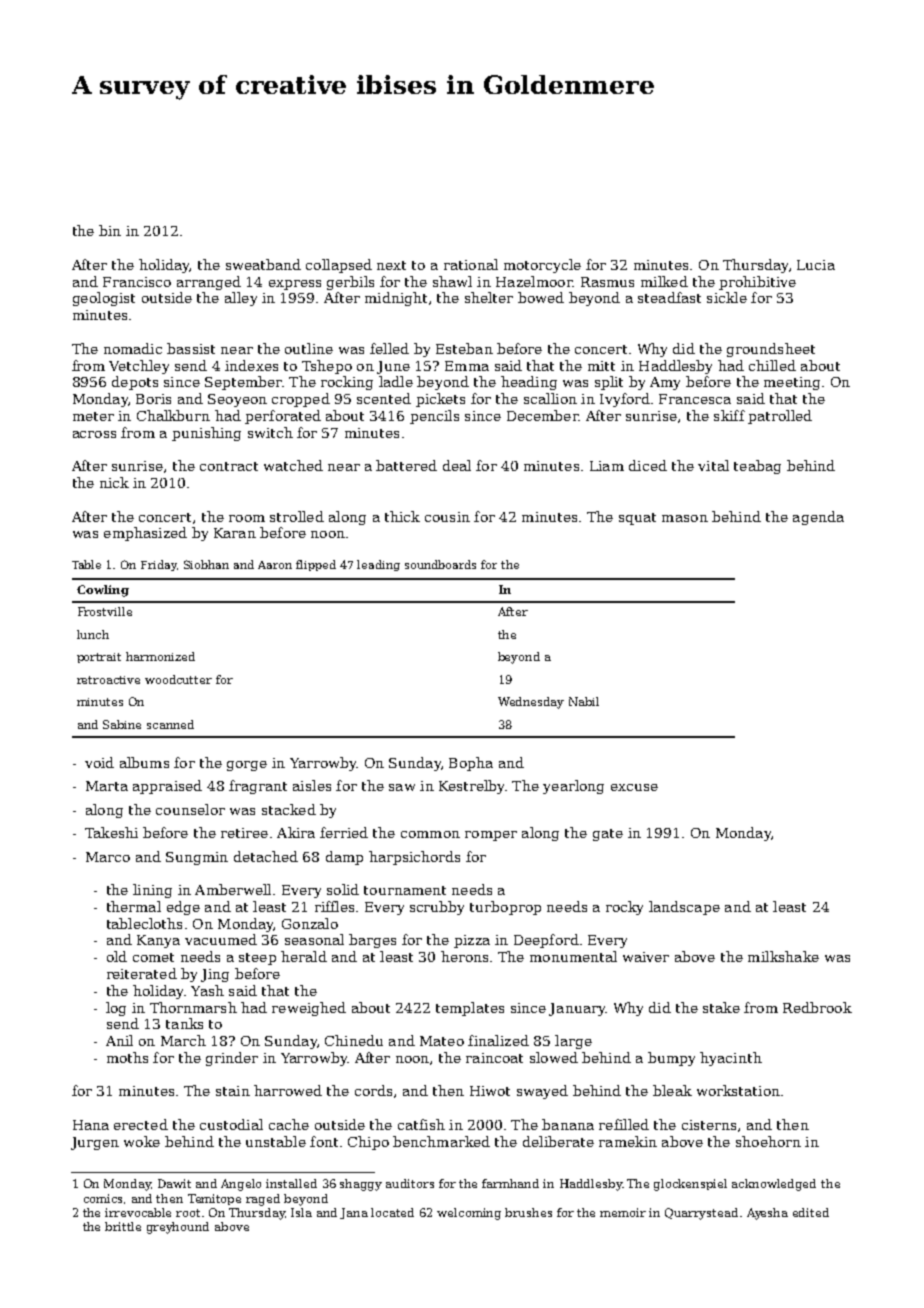  Describe the element at coordinates (646, 957) in the page. I see `waiver` at that location.
